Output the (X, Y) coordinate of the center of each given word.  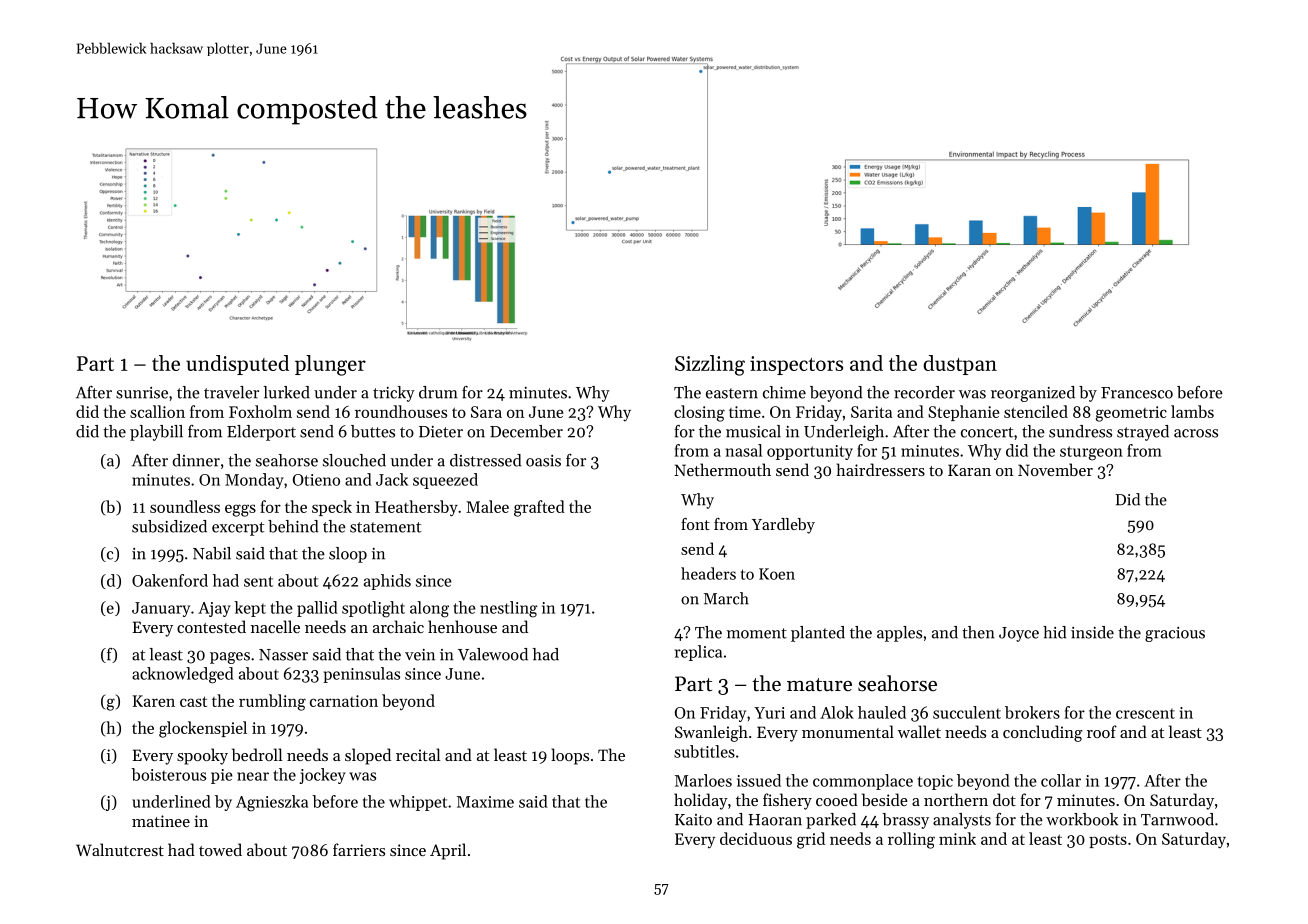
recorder (924, 392)
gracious (1175, 634)
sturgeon (1091, 453)
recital (418, 754)
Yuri (769, 713)
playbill (156, 433)
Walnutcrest (120, 849)
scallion (157, 411)
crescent (1145, 714)
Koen (777, 574)
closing (699, 413)
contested (211, 626)
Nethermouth (722, 469)
